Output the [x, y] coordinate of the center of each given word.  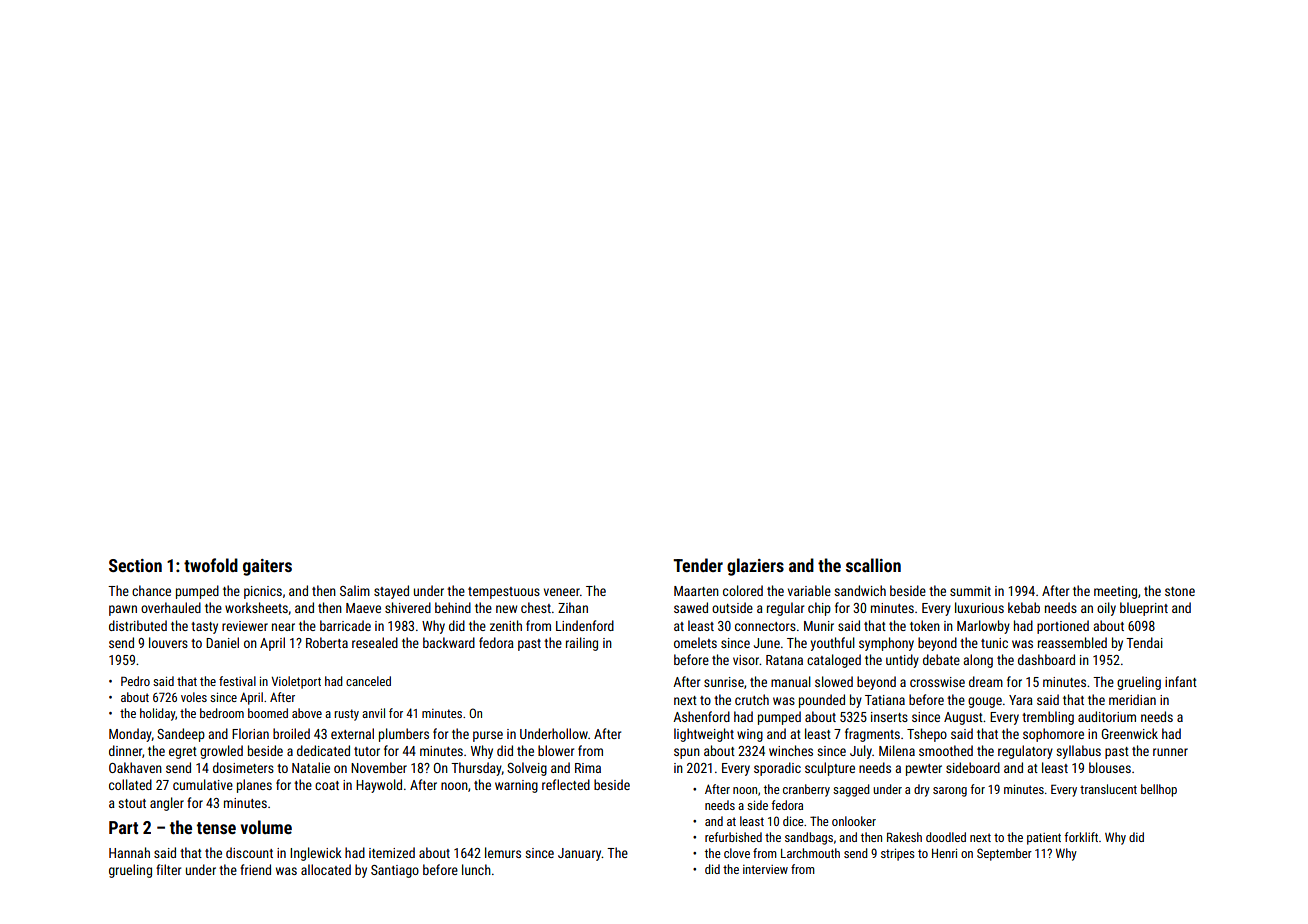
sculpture [830, 769]
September [1004, 854]
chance [151, 590]
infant [1181, 681]
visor [746, 660]
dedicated [323, 750]
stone [1180, 591]
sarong [950, 792]
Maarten [696, 591]
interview [765, 869]
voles [194, 697]
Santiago [395, 871]
